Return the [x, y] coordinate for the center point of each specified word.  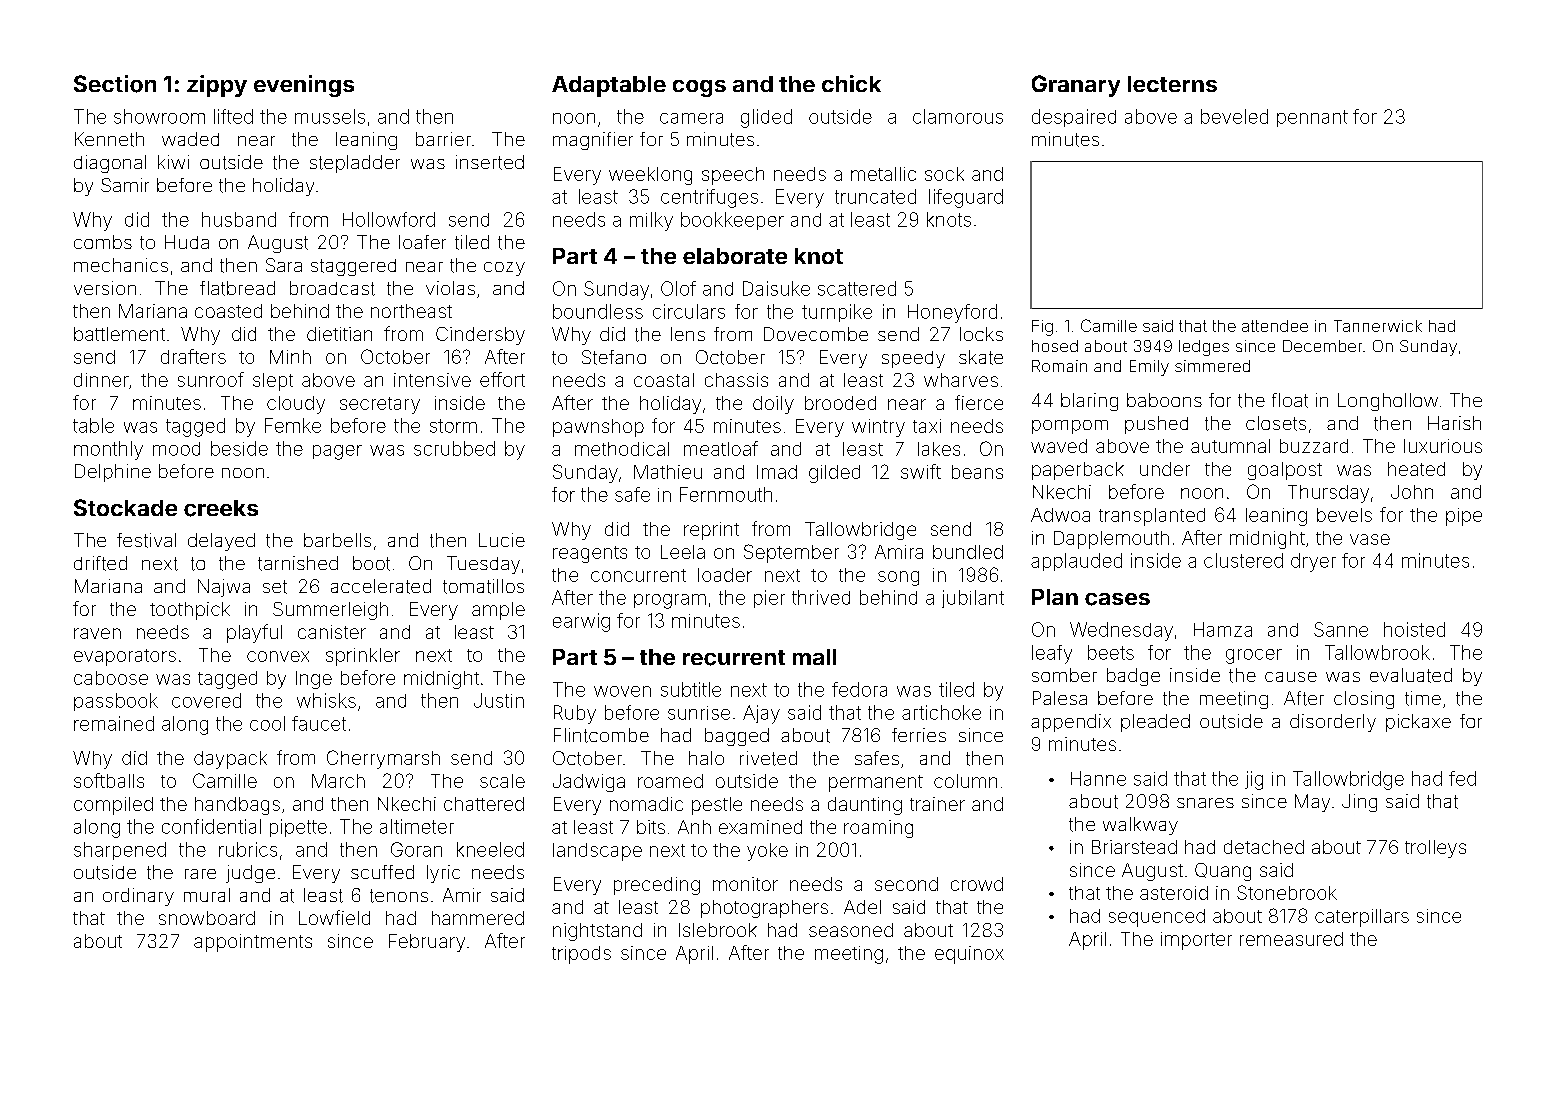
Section [115, 84]
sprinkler [363, 657]
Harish [1454, 423]
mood [176, 449]
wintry [878, 428]
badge [1133, 677]
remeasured [1291, 939]
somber [1064, 675]
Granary [1076, 86]
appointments [253, 943]
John [1412, 492]
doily [773, 405]
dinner [101, 380]
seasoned [851, 930]
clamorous [958, 116]
